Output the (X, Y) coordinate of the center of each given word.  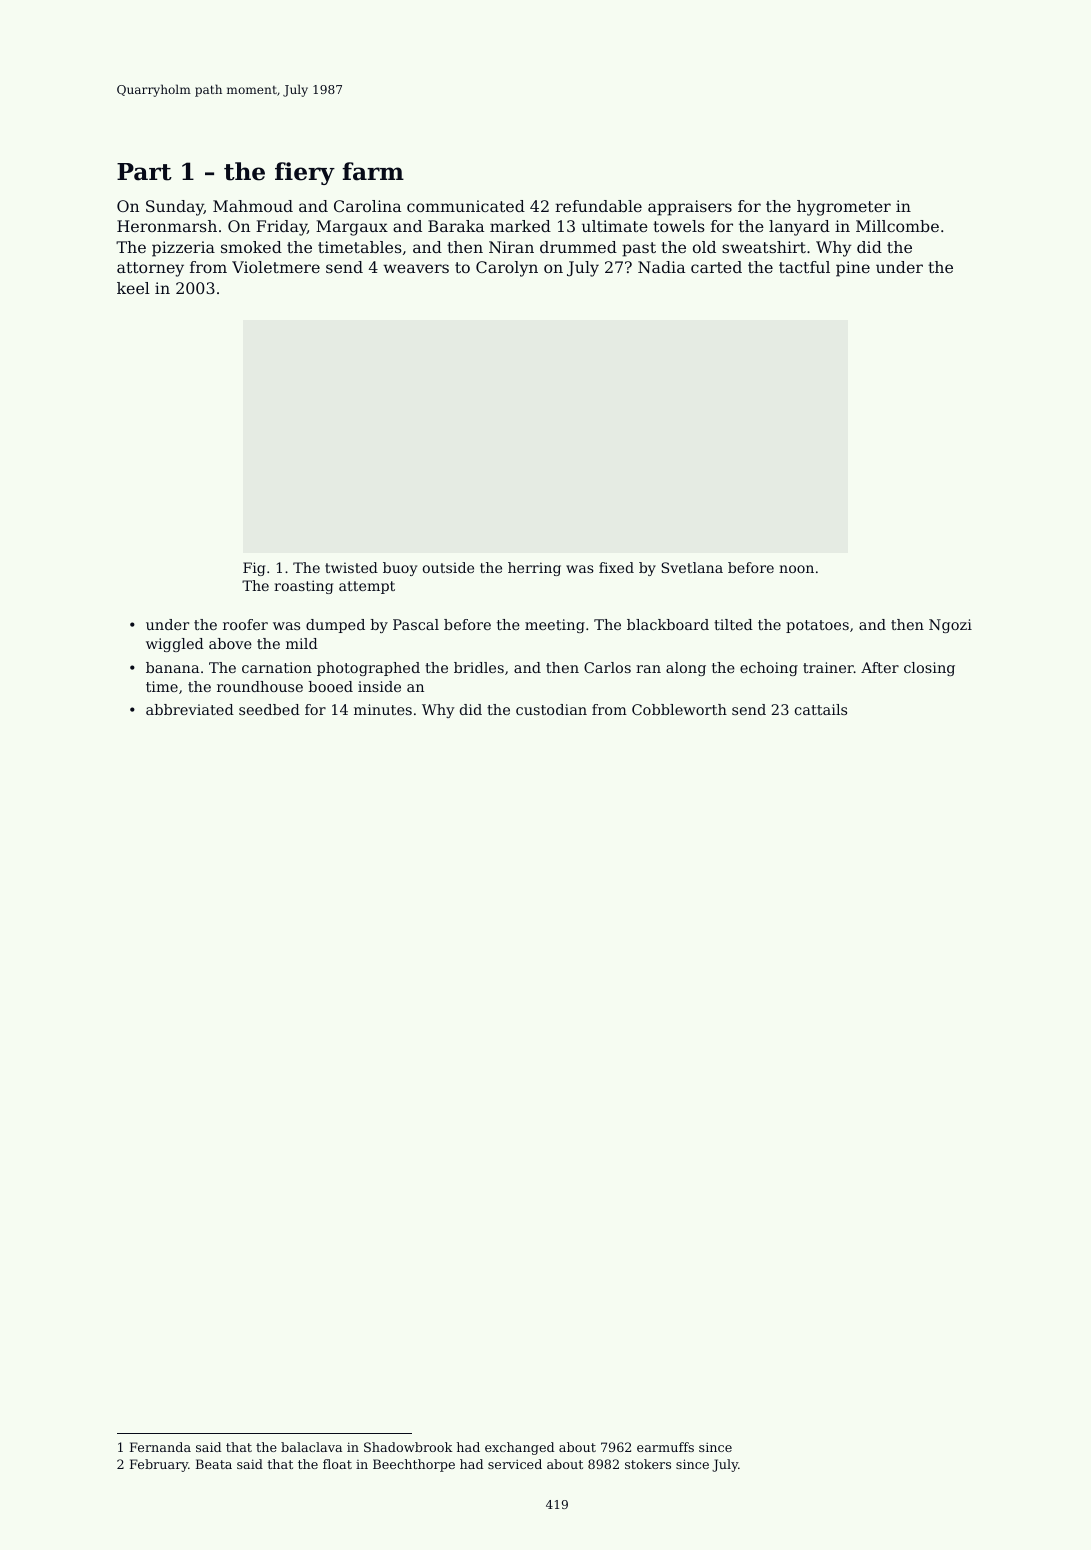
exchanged (519, 1448)
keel (133, 288)
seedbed (269, 709)
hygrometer (844, 208)
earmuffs (665, 1447)
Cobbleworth (679, 709)
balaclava (311, 1447)
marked (520, 226)
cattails (821, 709)
